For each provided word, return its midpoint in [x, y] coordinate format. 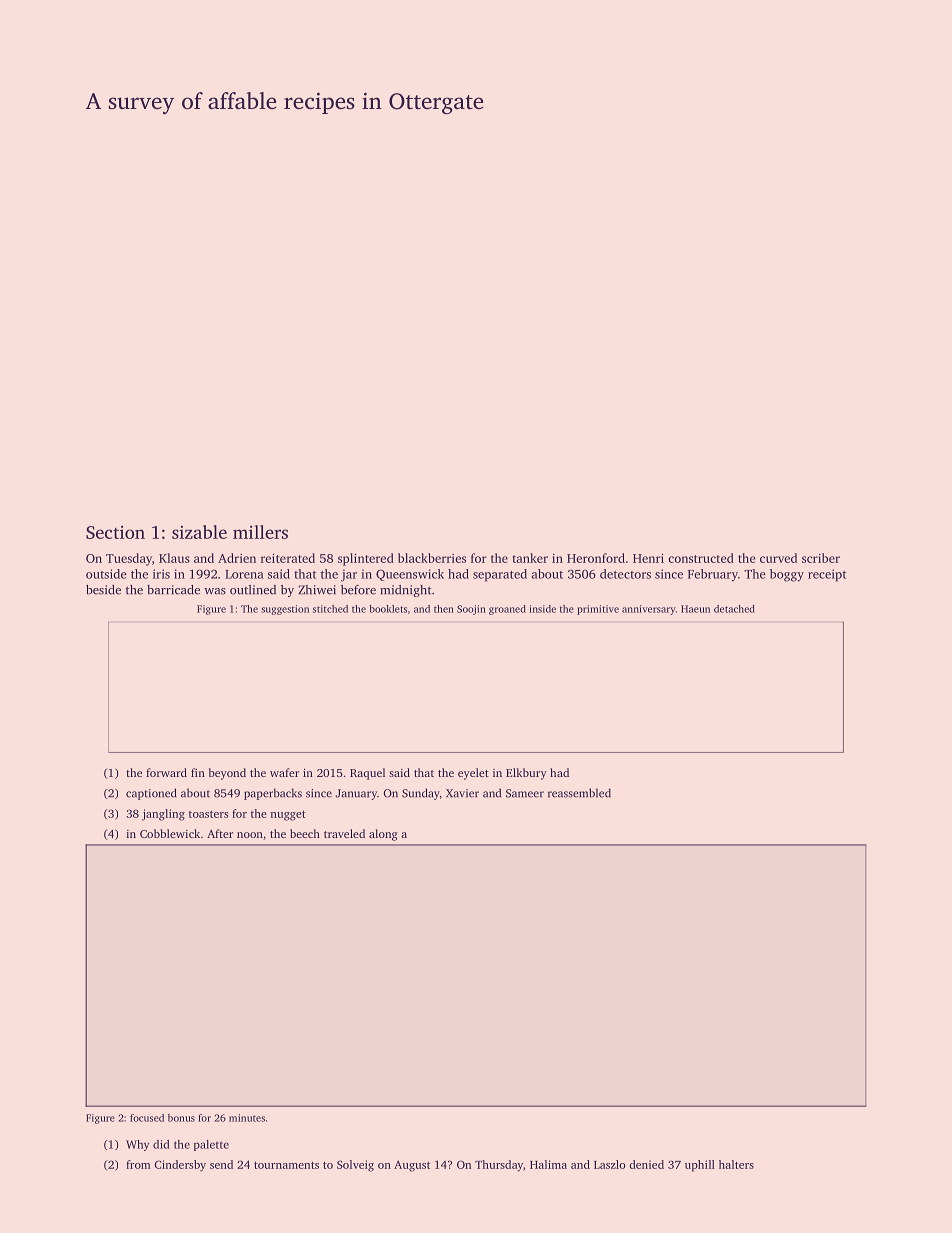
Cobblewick [170, 833]
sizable [199, 532]
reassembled [579, 793]
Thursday [499, 1166]
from [138, 1164]
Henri [648, 558]
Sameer [525, 793]
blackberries [432, 558]
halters [736, 1164]
